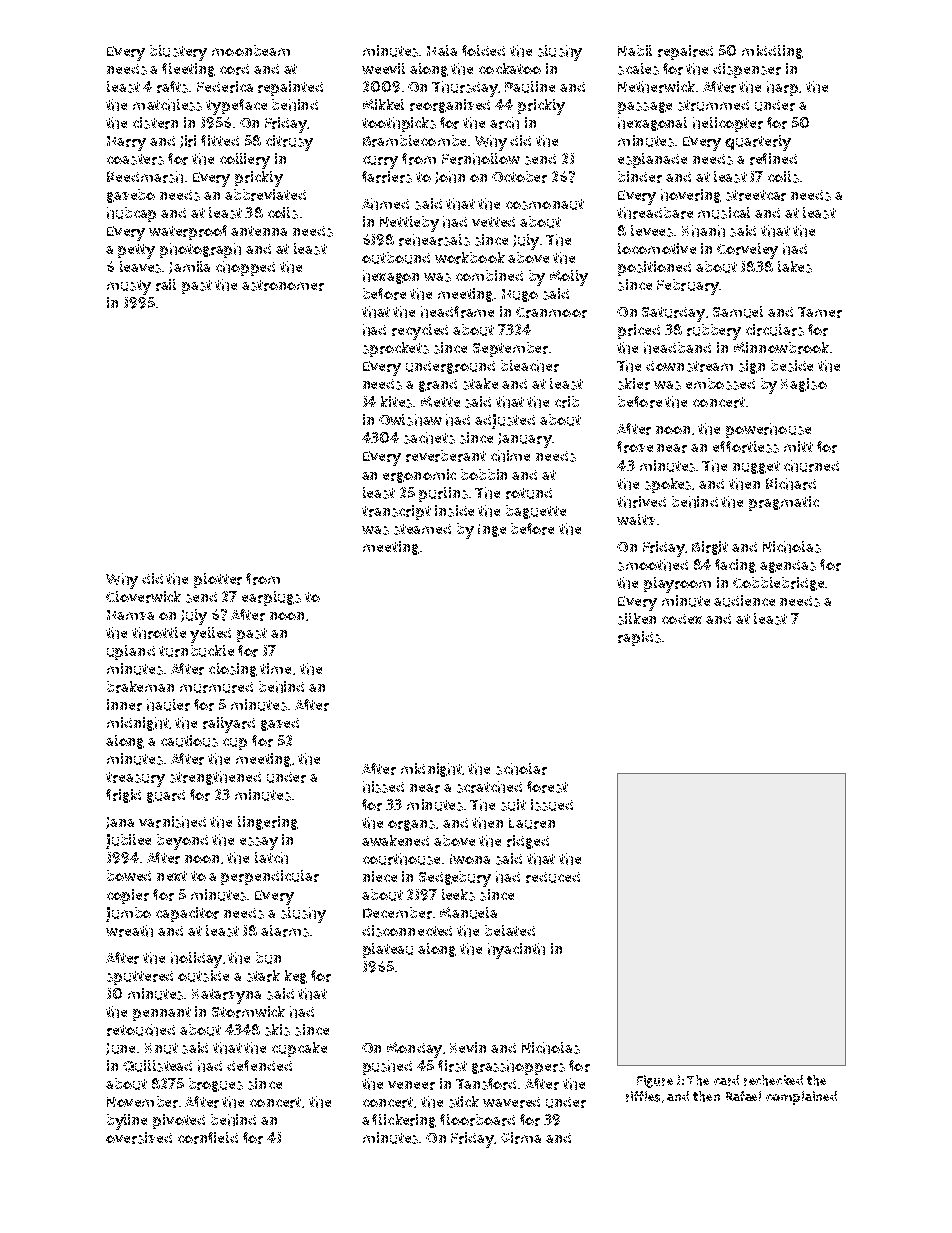  I want to click on hissed, so click(383, 787).
